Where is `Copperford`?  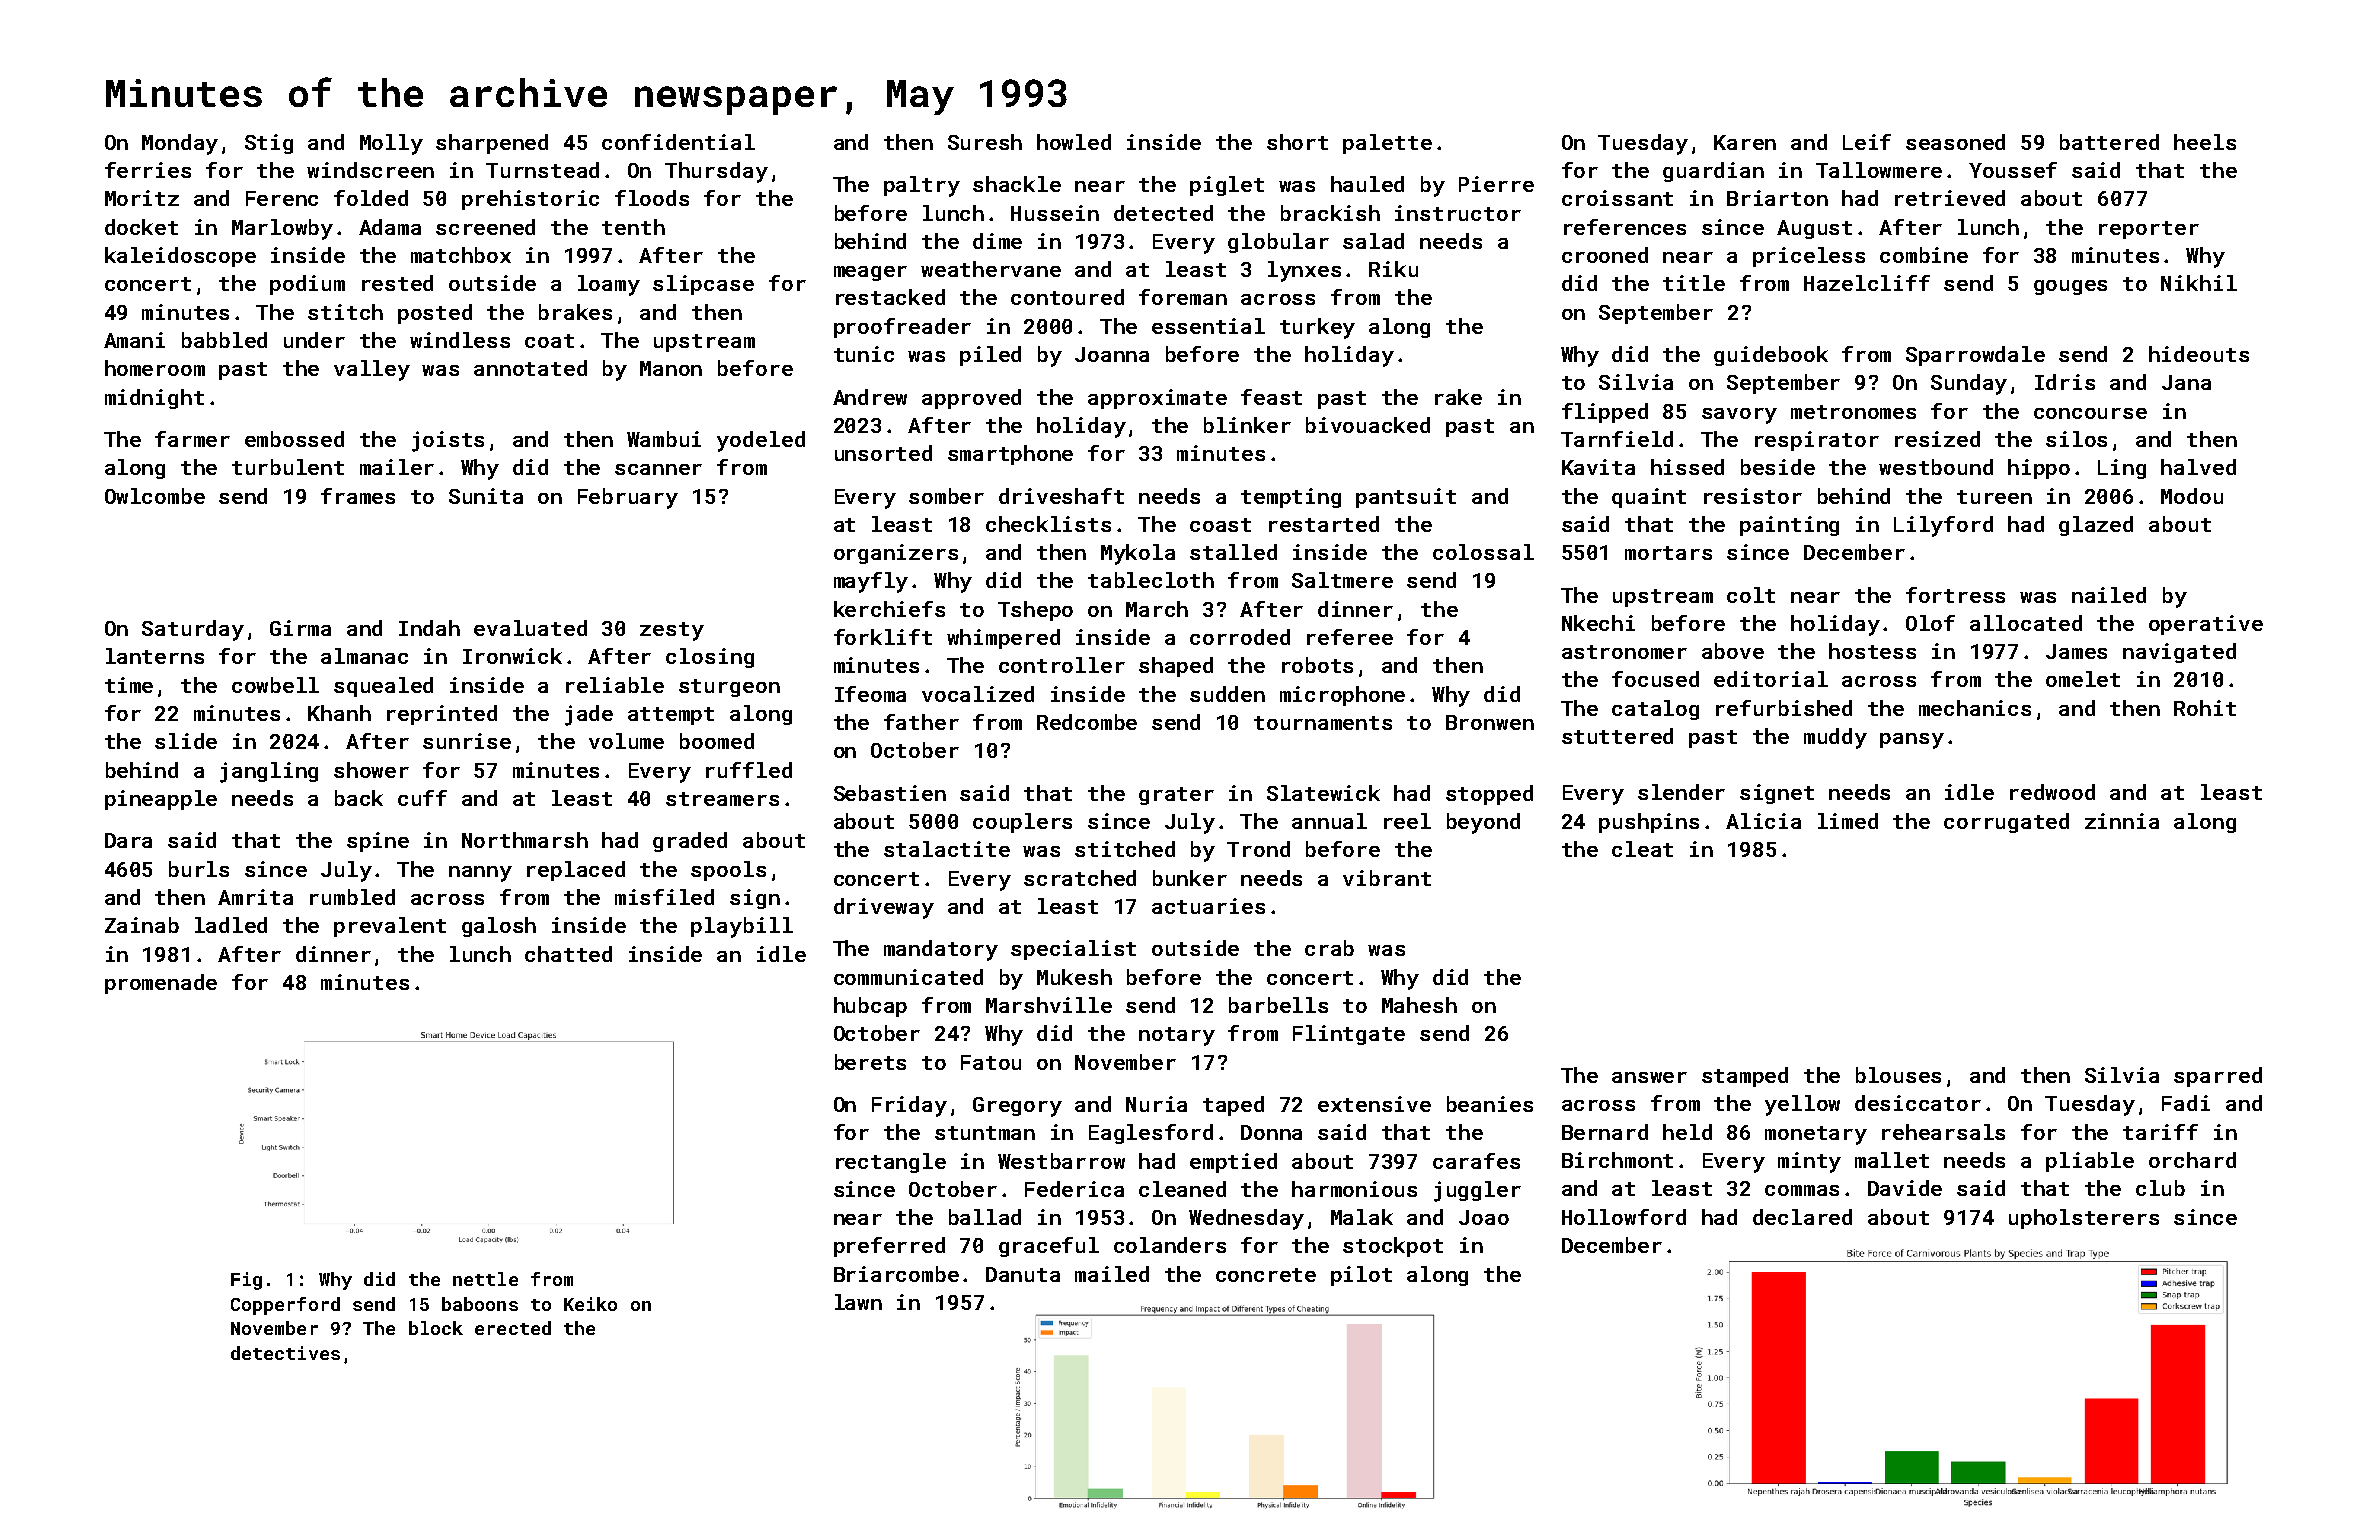 Copperford is located at coordinates (285, 1306).
